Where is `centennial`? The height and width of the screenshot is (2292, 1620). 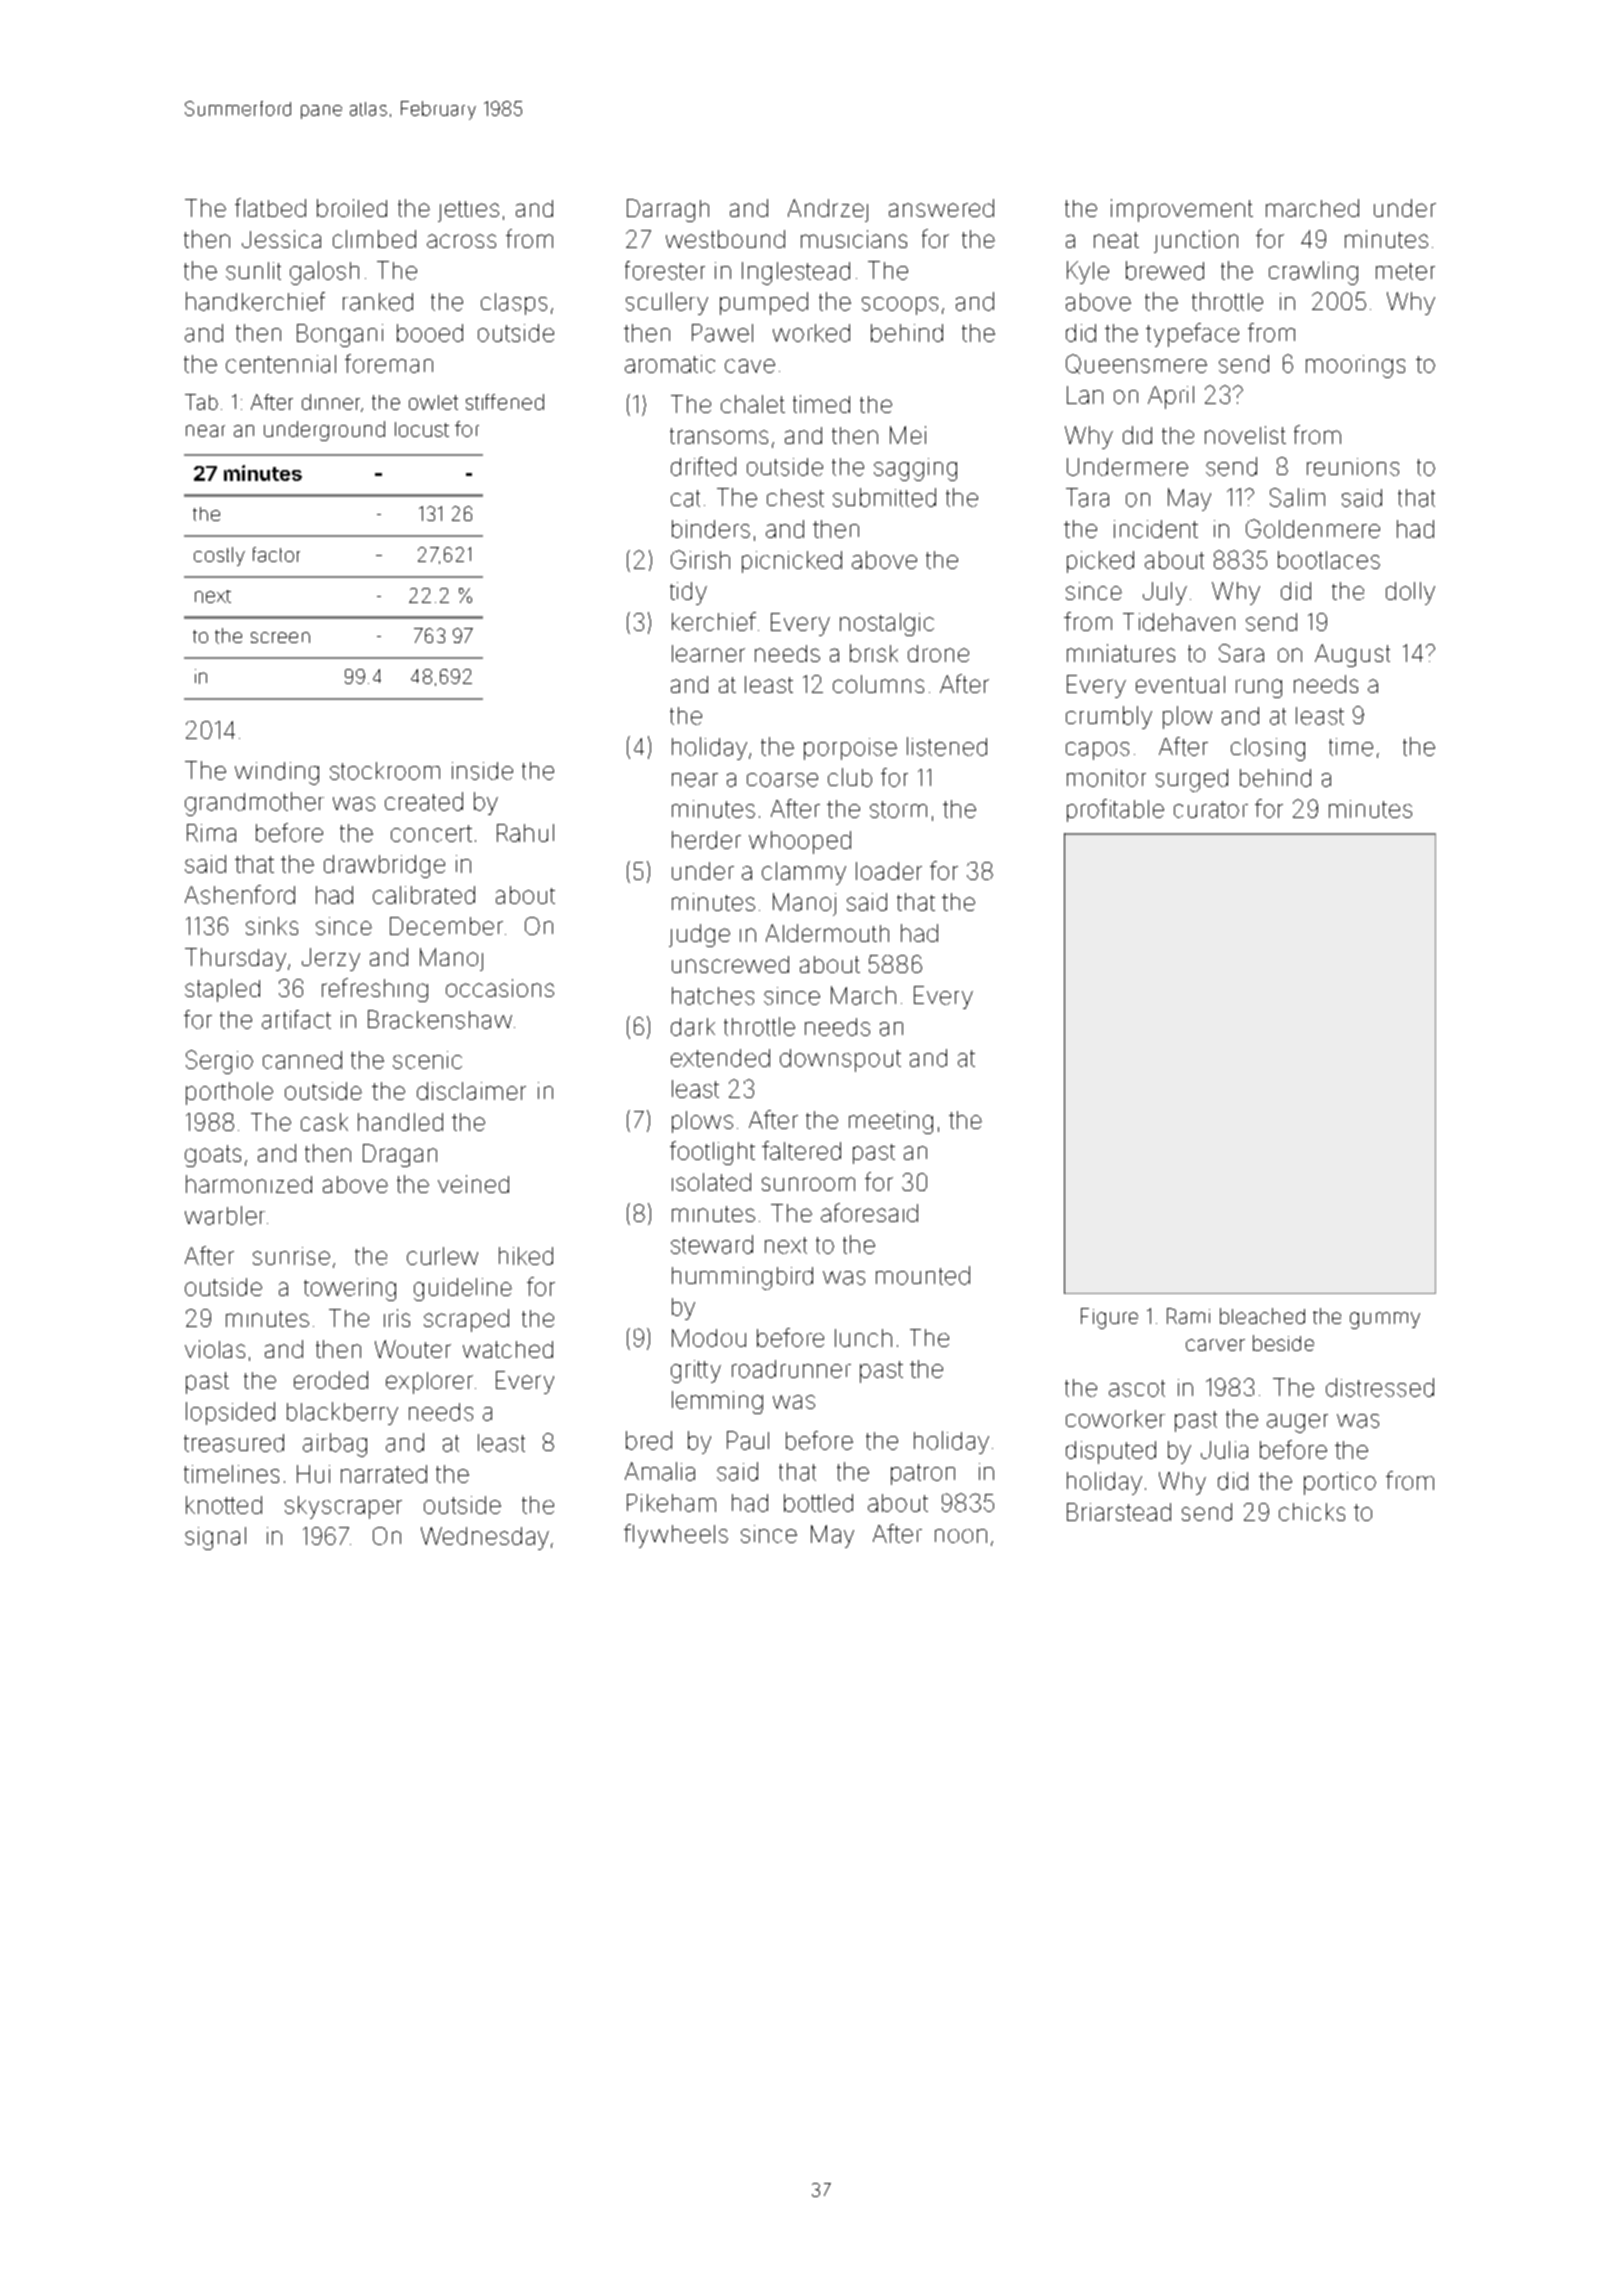
centennial is located at coordinates (281, 364).
